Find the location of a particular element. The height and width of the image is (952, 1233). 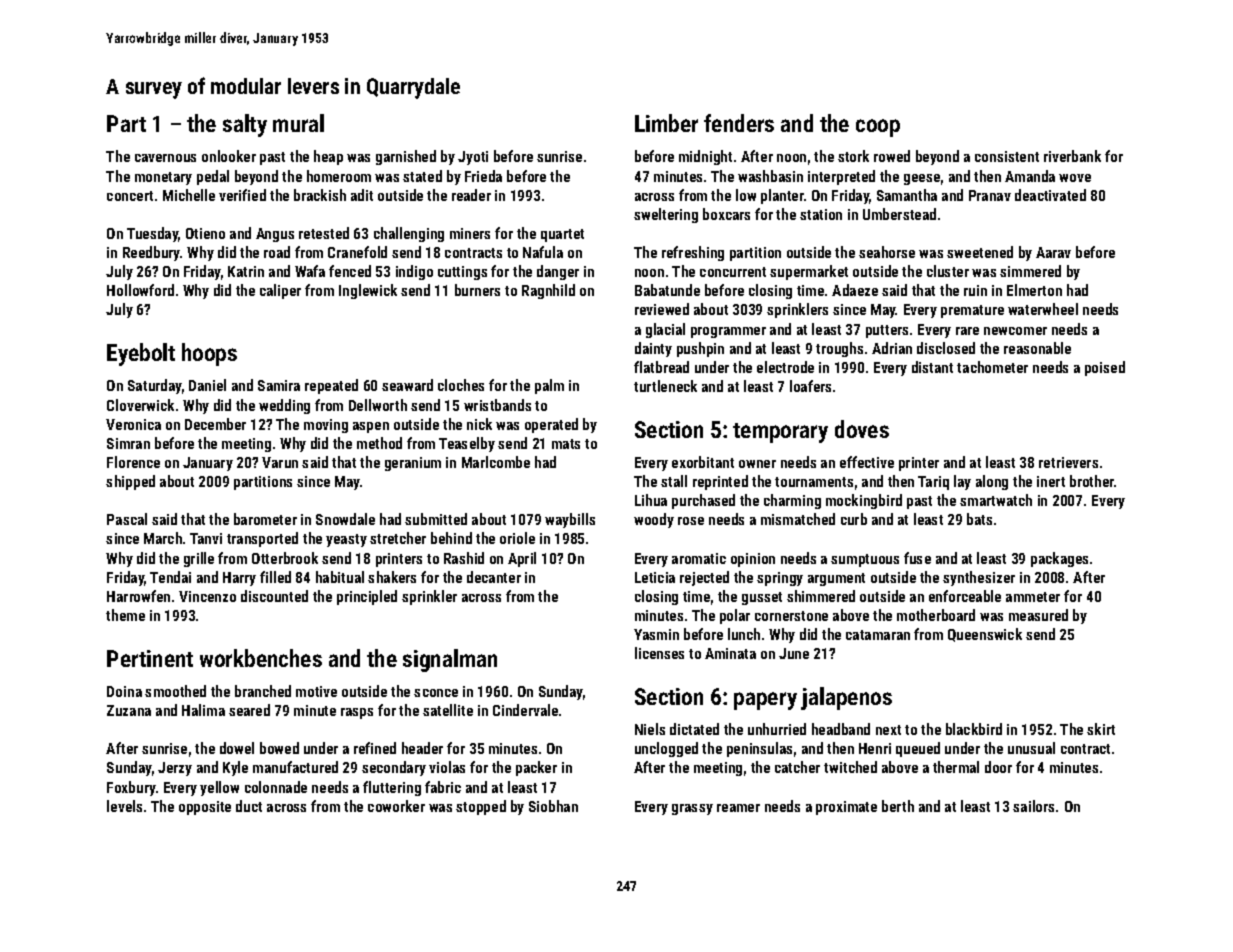

exorbitant is located at coordinates (703, 462).
